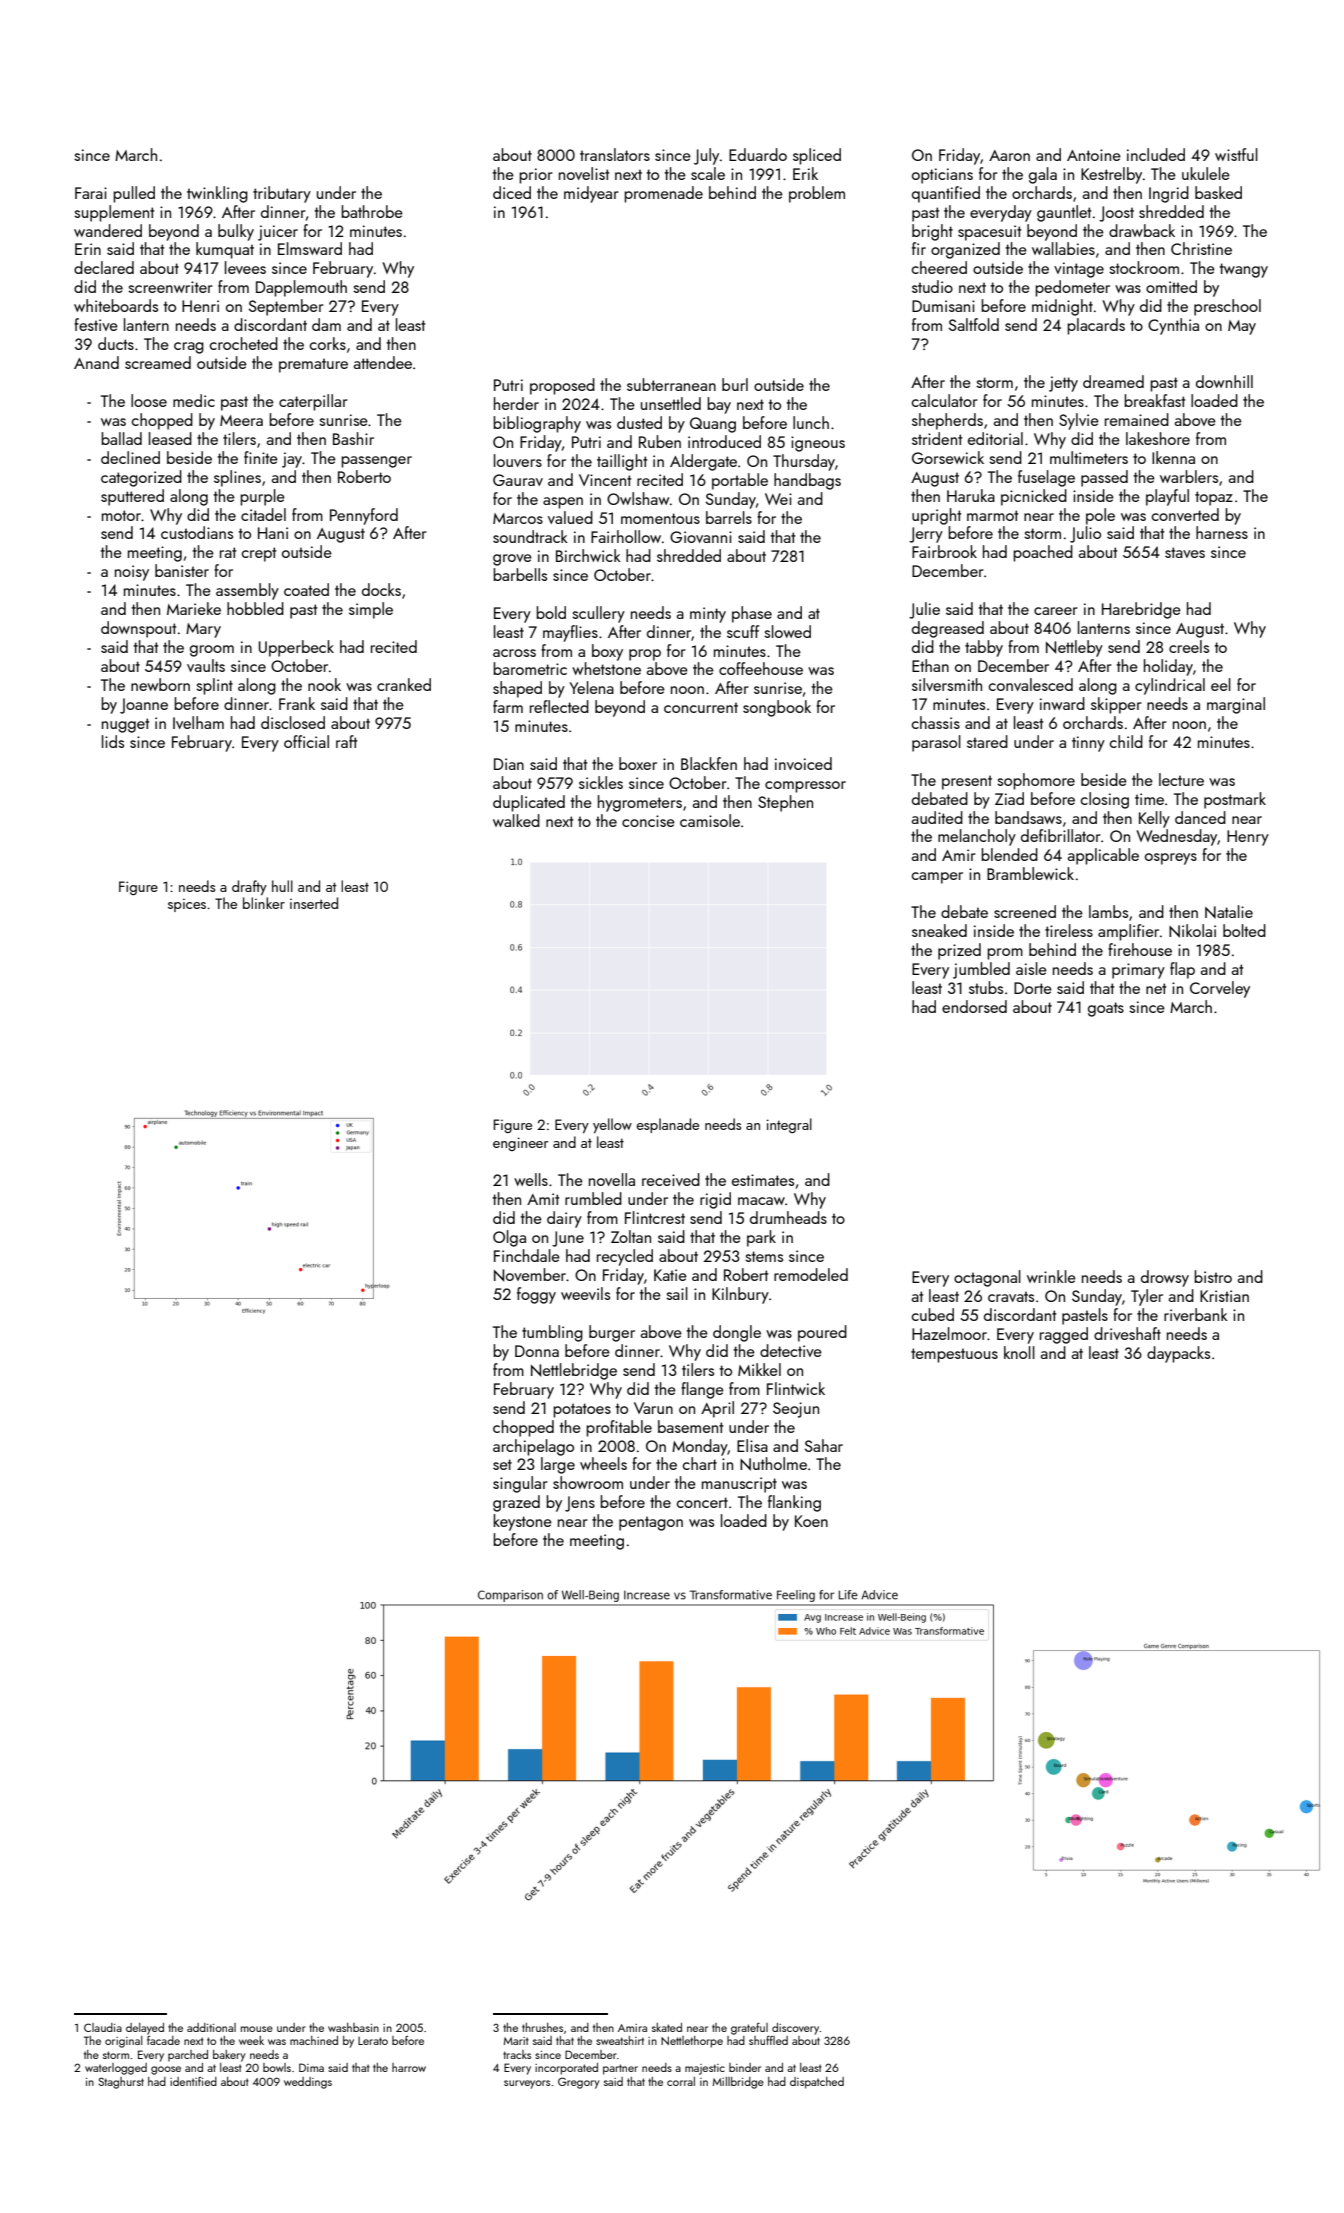 This document has height=2213, width=1344. What do you see at coordinates (817, 156) in the document?
I see `spliced` at bounding box center [817, 156].
